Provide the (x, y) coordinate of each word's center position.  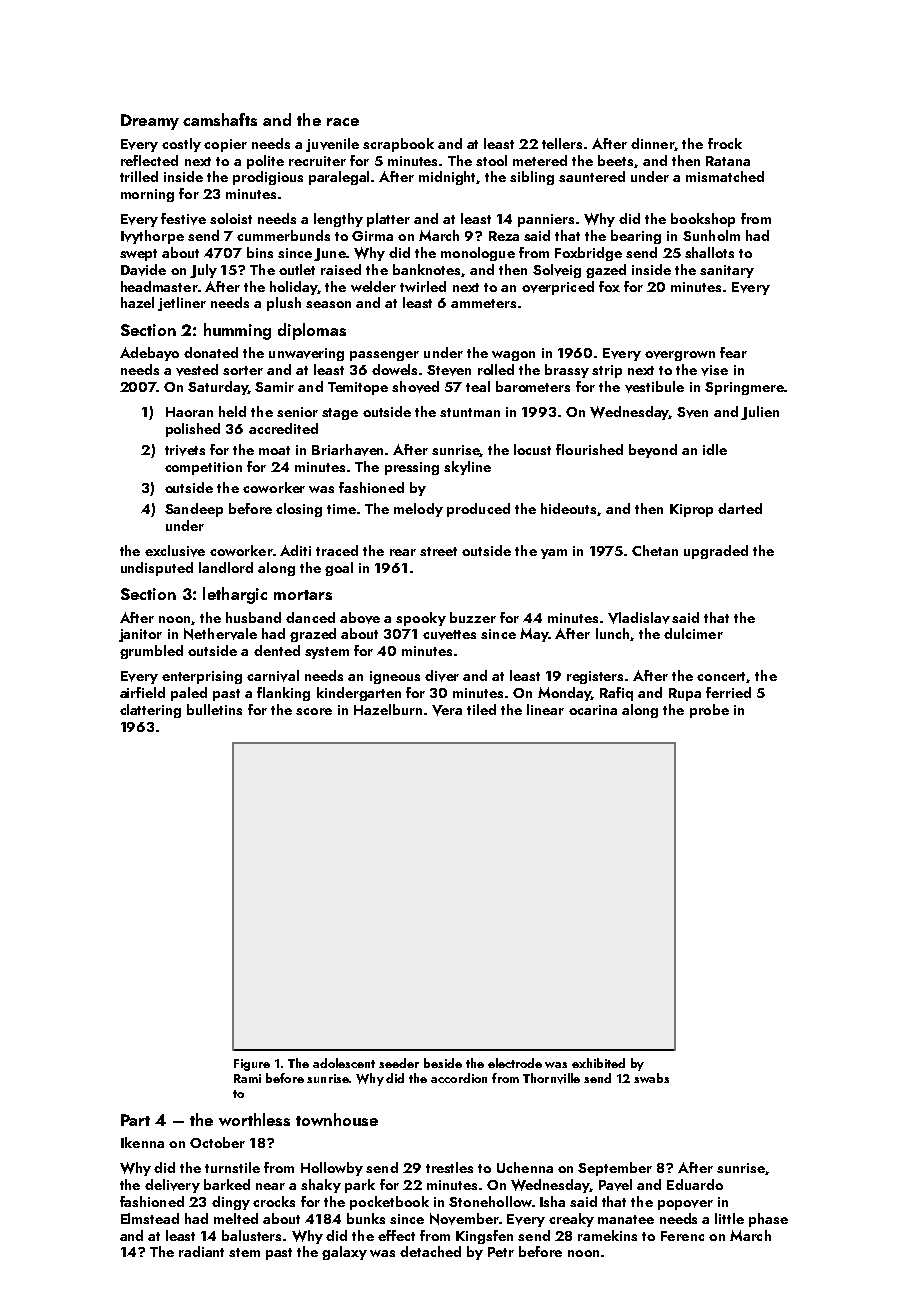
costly (181, 145)
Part (135, 1120)
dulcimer (693, 633)
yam (554, 554)
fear (733, 352)
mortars (303, 595)
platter (388, 220)
